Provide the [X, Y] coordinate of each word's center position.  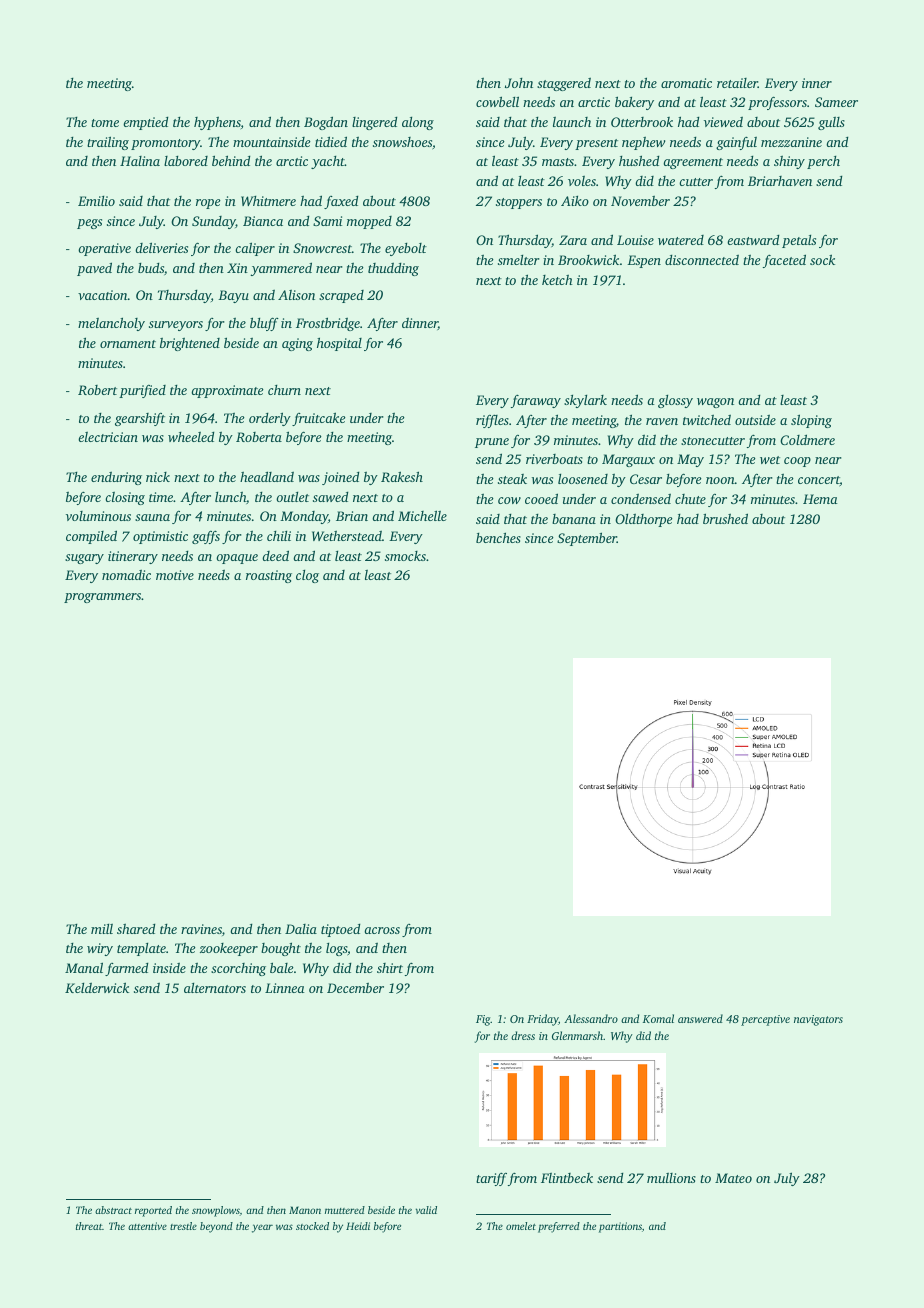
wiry [100, 949]
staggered [564, 84]
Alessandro [591, 1018]
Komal [658, 1018]
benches [498, 537]
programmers [102, 598]
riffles [492, 421]
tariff [491, 1179]
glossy [675, 401]
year [262, 1228]
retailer [737, 83]
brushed [725, 518]
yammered [281, 269]
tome [105, 123]
